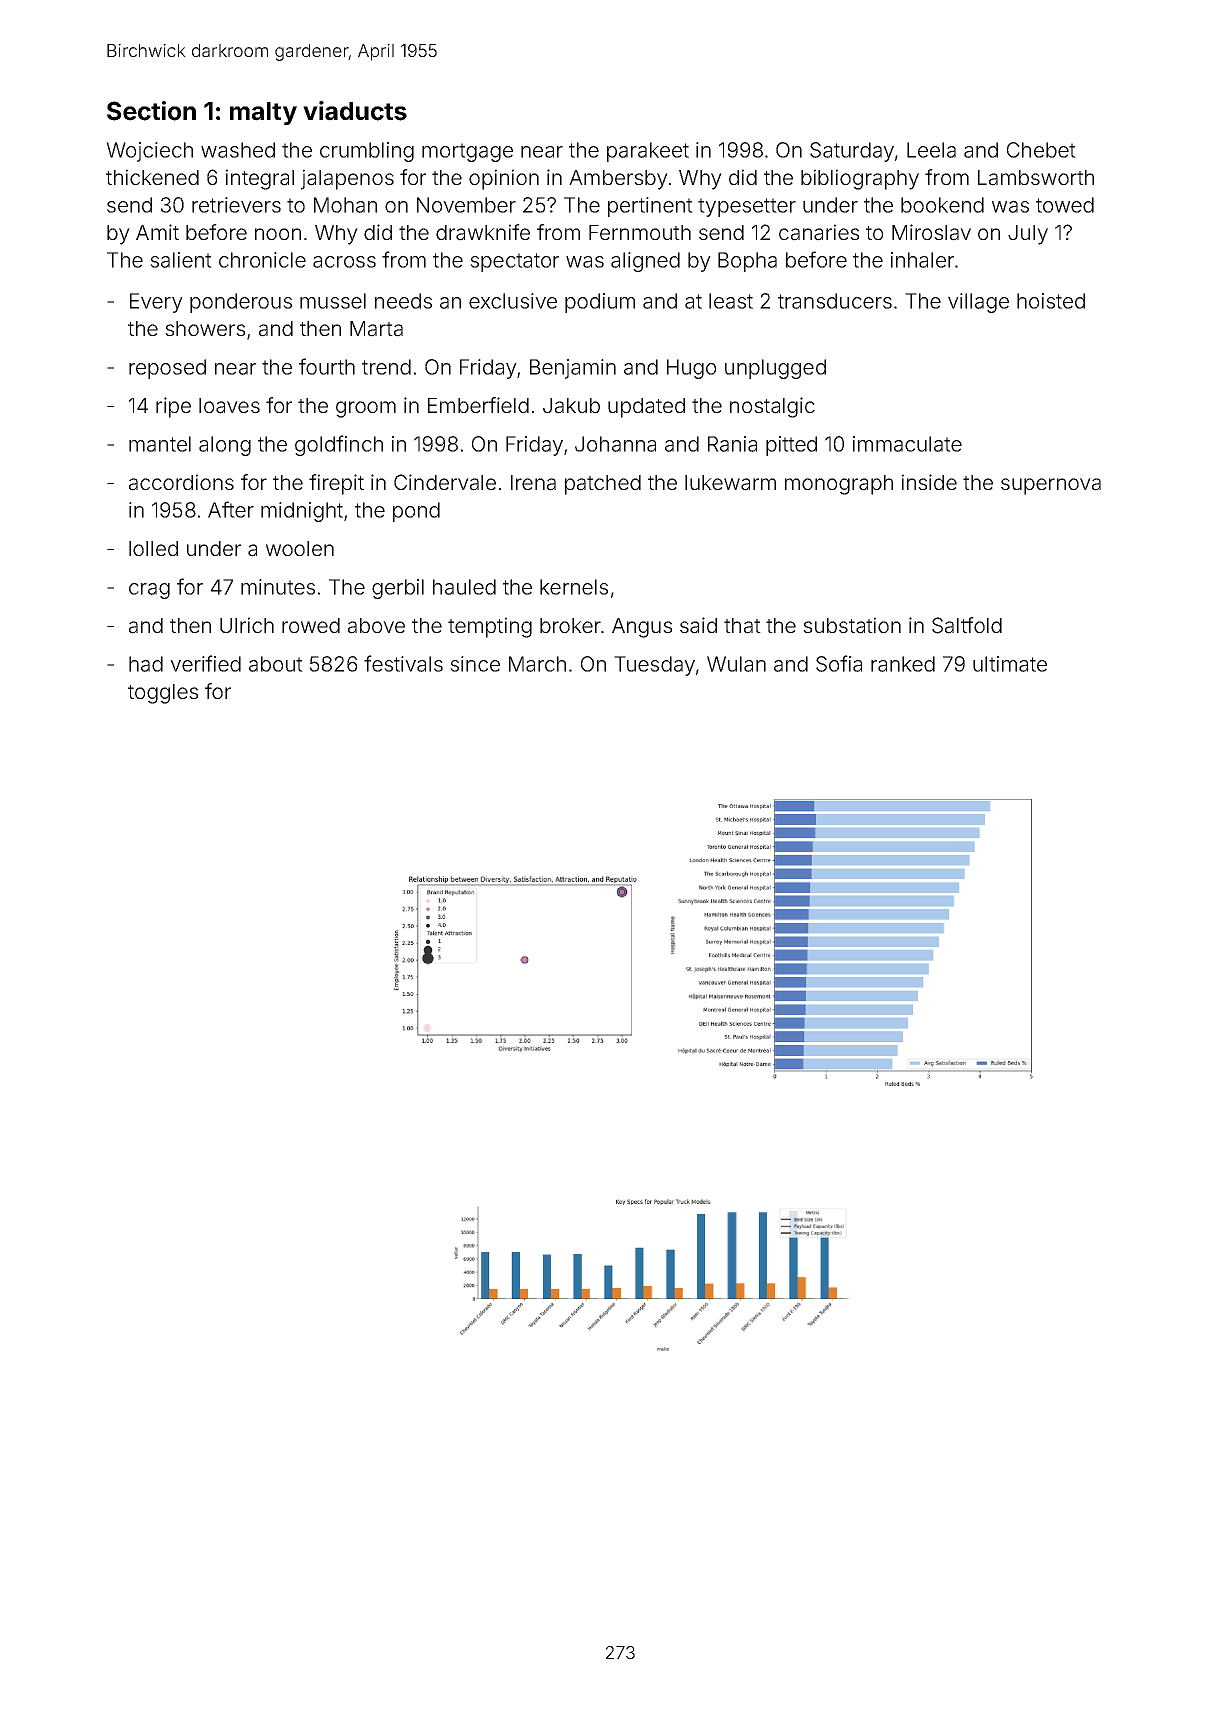 The image size is (1209, 1710). I want to click on parakeet, so click(648, 152).
